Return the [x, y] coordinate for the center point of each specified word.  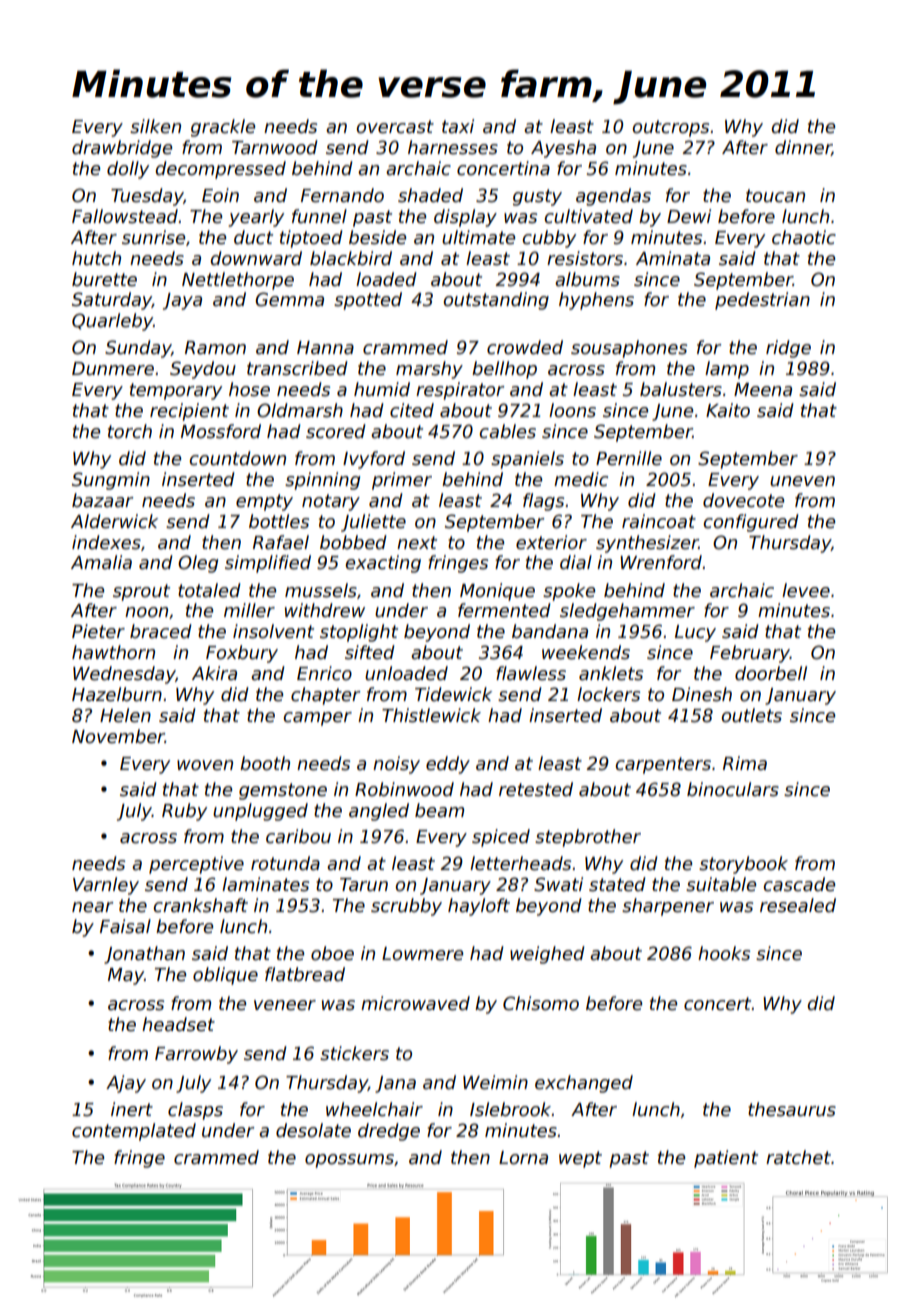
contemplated [134, 1132]
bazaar [102, 500]
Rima [745, 763]
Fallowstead [125, 216]
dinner [803, 148]
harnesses [453, 147]
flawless [531, 673]
